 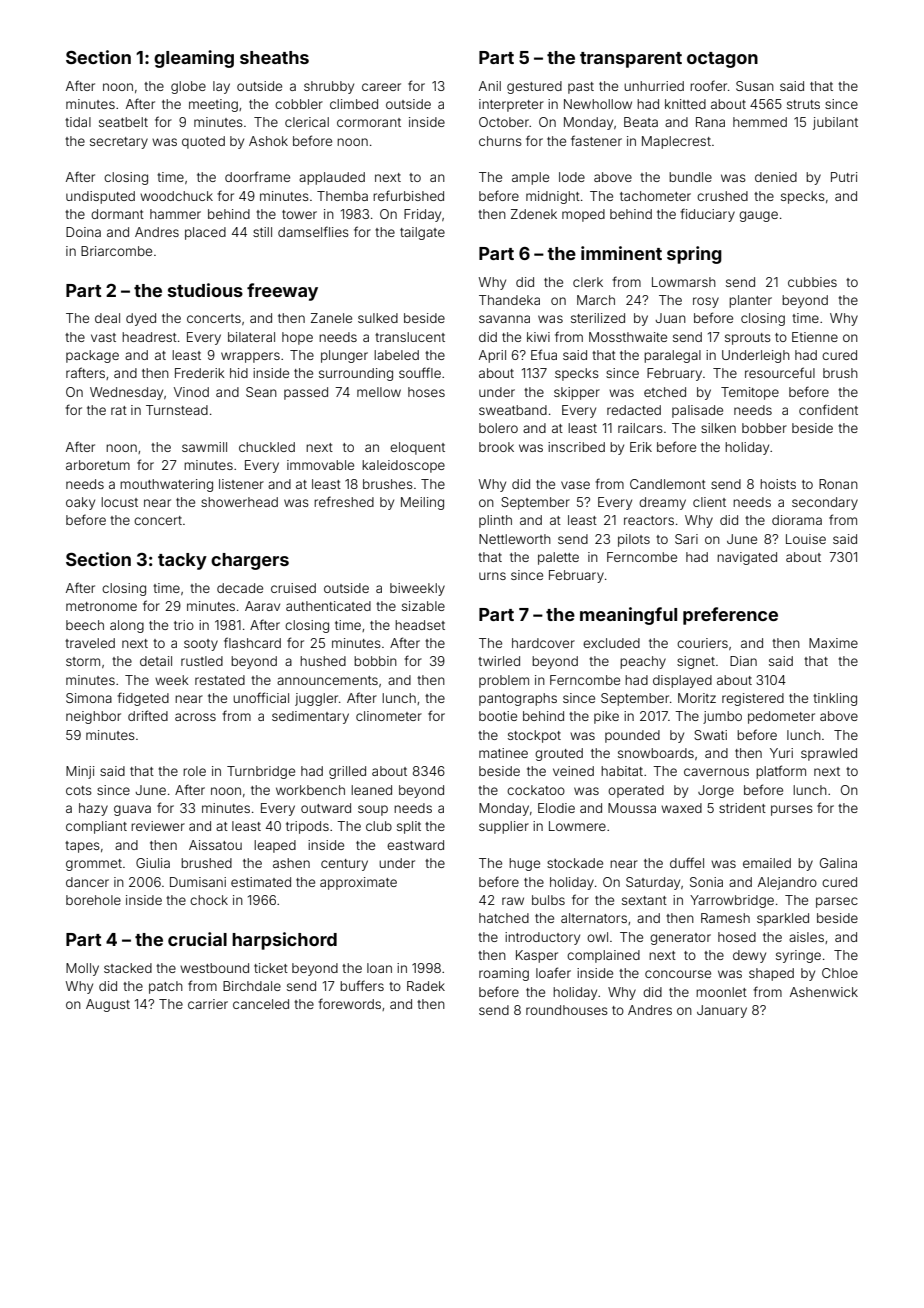 What do you see at coordinates (166, 987) in the screenshot?
I see `patch` at bounding box center [166, 987].
